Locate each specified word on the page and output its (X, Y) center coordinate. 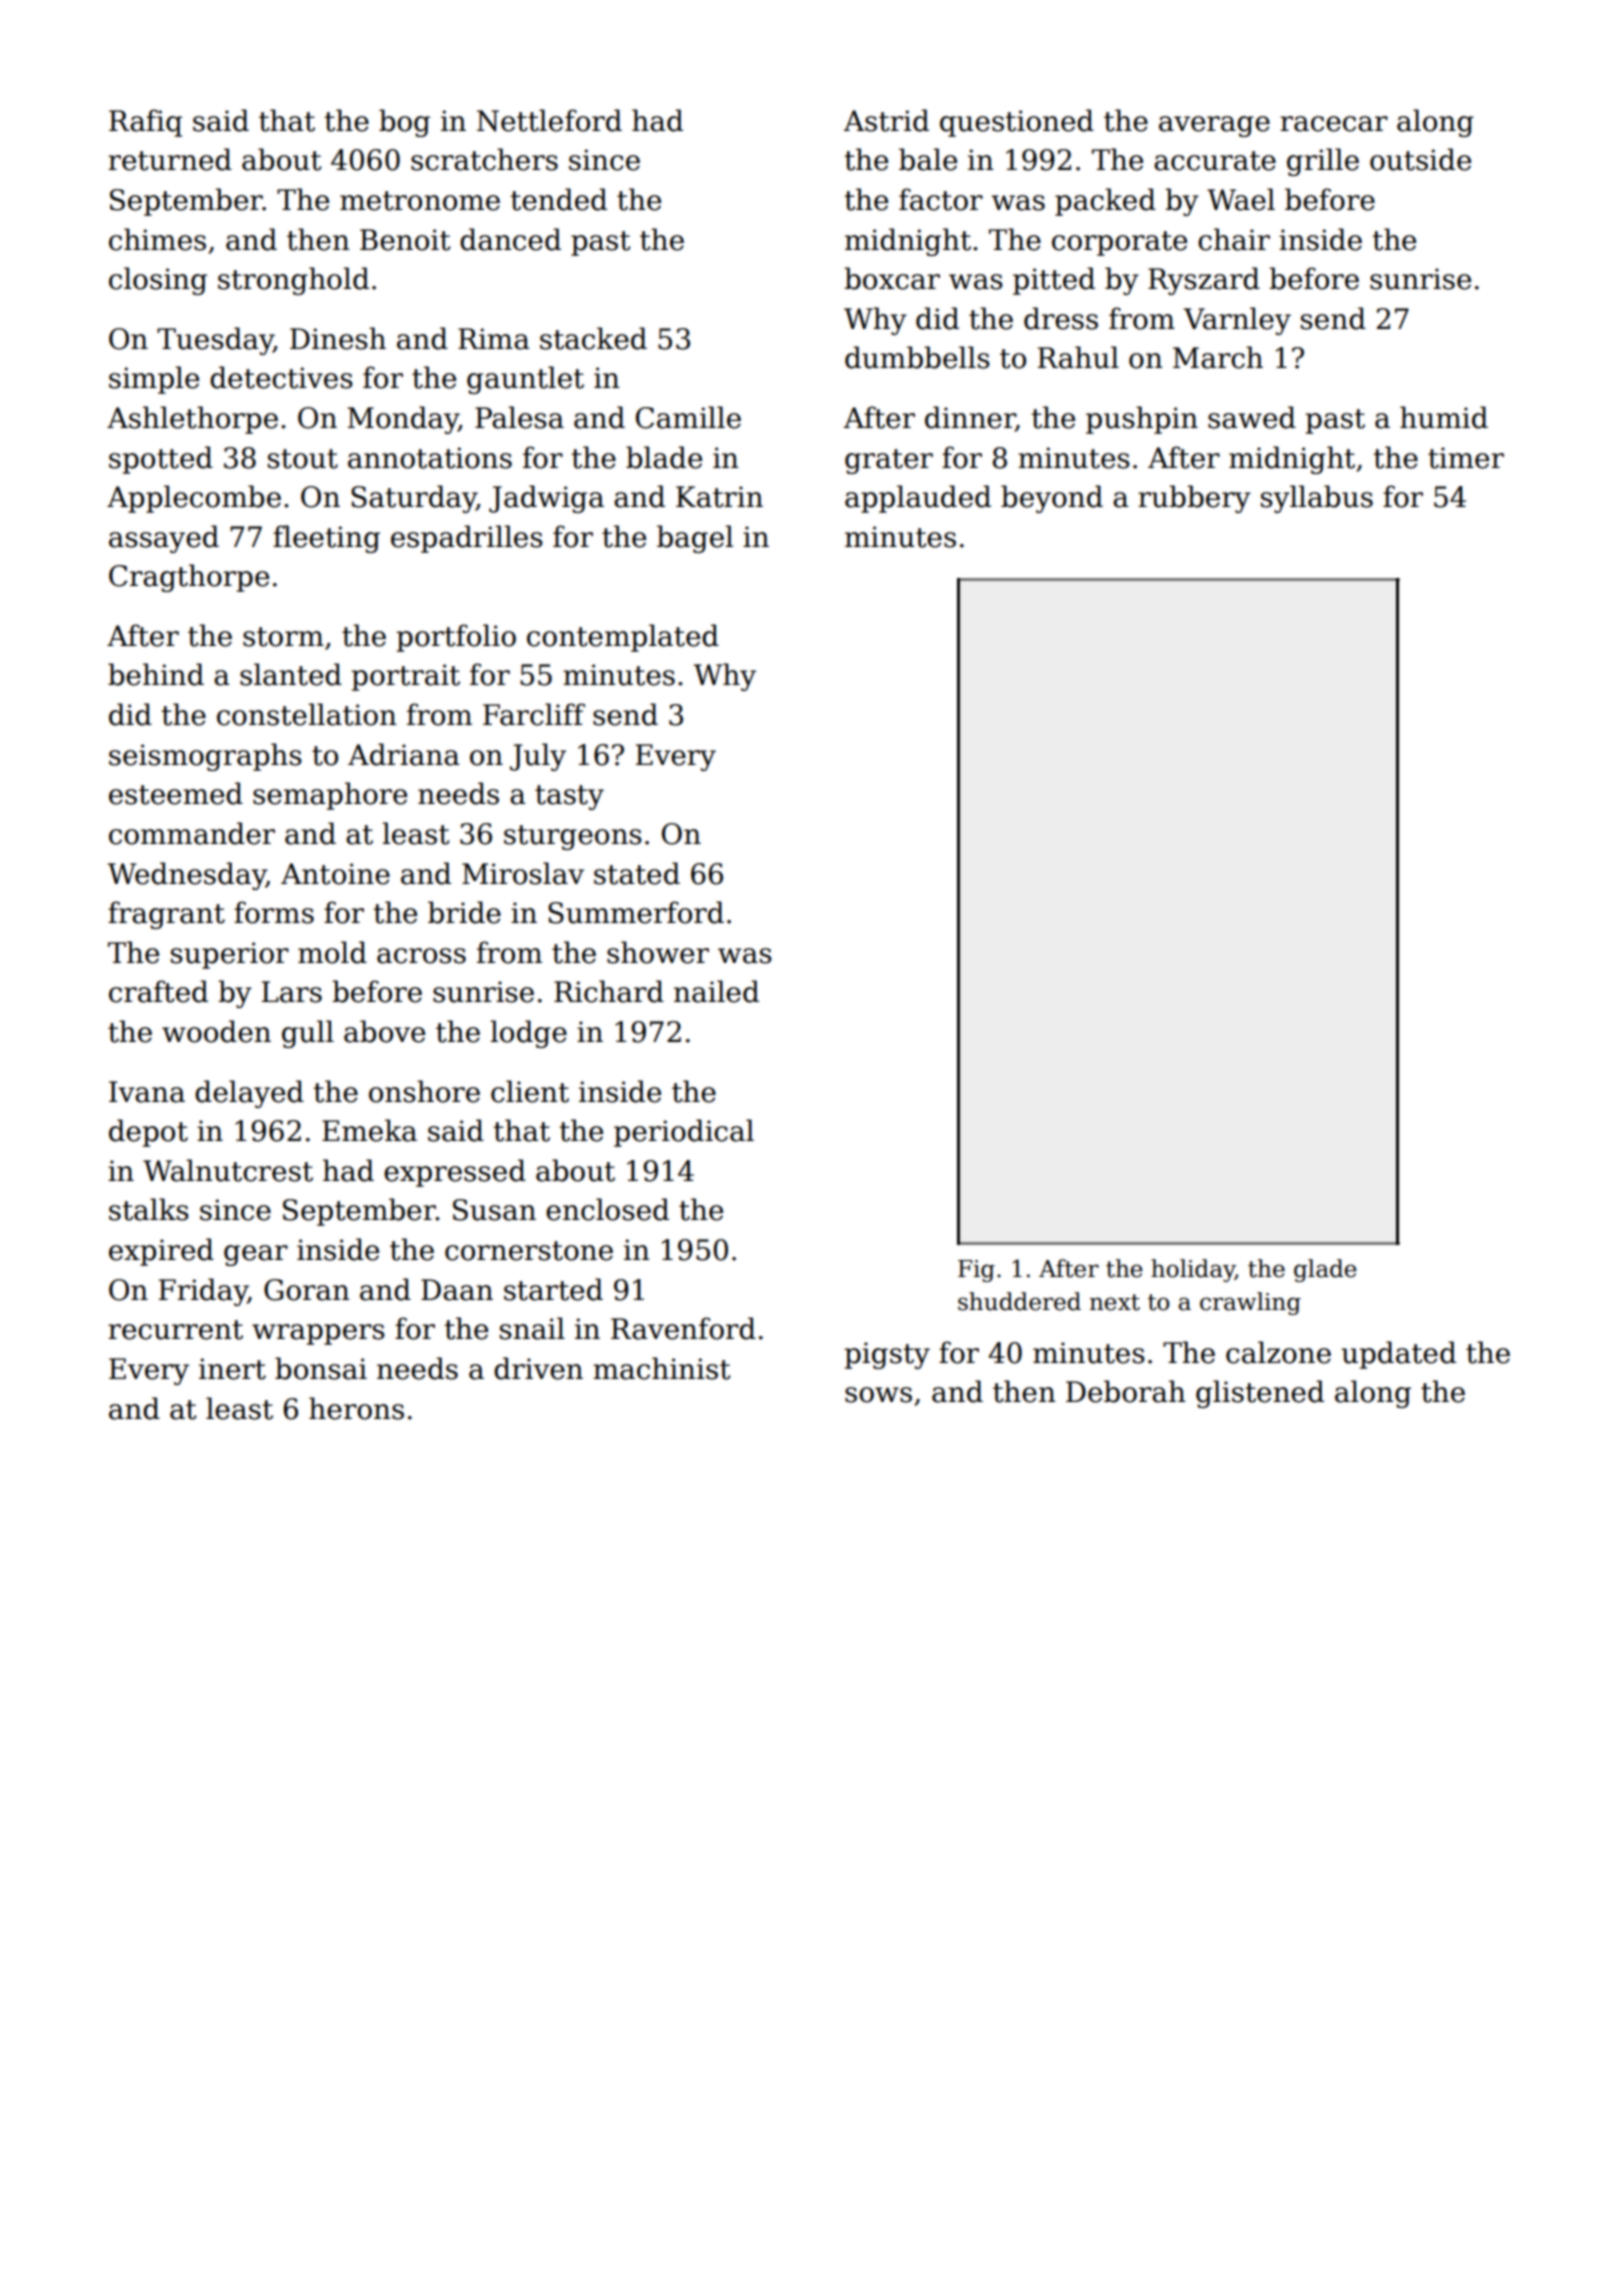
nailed (716, 991)
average (1214, 126)
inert (232, 1369)
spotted (161, 460)
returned (170, 159)
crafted (158, 991)
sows (878, 1395)
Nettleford (549, 120)
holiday (1193, 1270)
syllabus (1317, 499)
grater (889, 461)
